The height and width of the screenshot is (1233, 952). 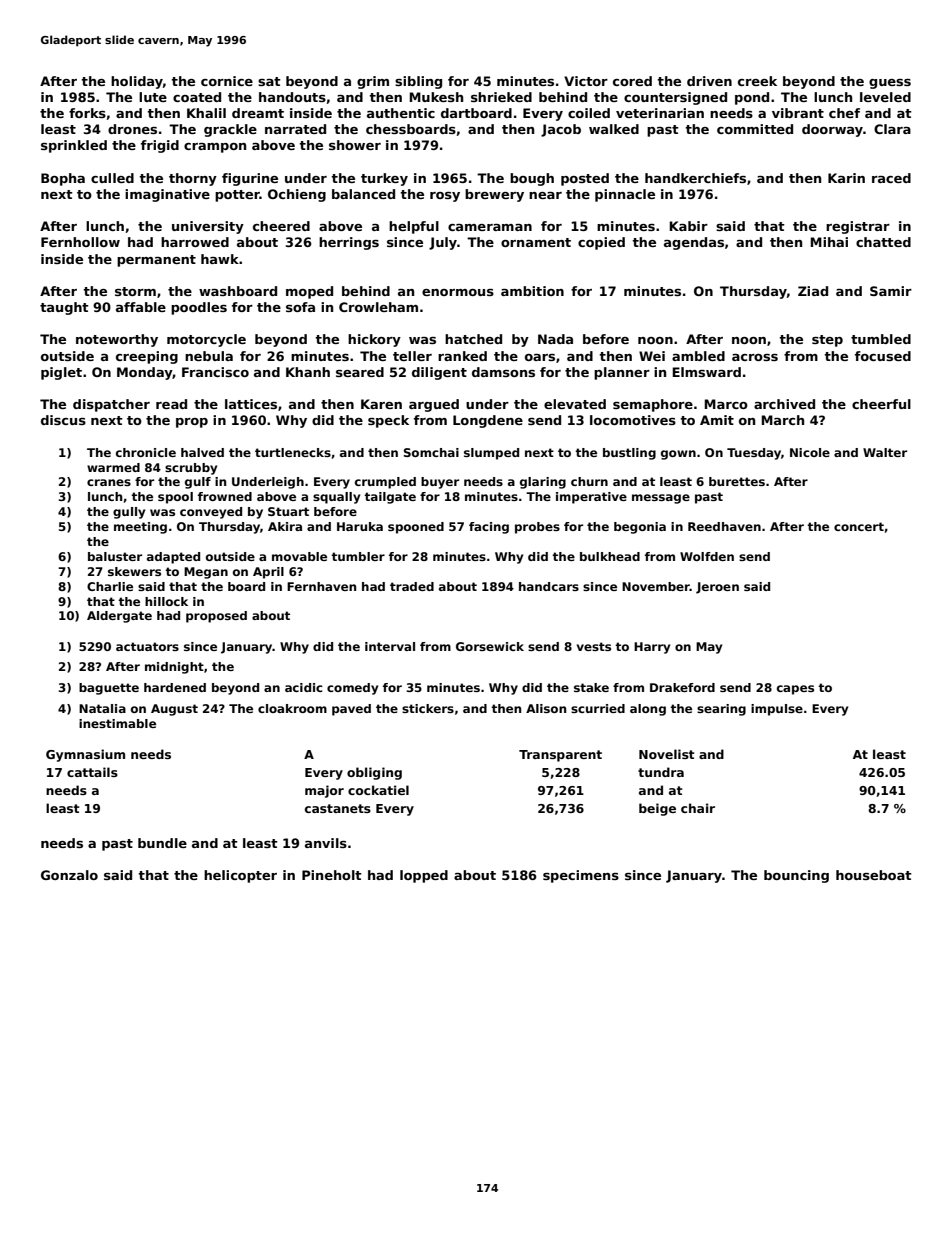 What do you see at coordinates (632, 81) in the screenshot?
I see `cored` at bounding box center [632, 81].
